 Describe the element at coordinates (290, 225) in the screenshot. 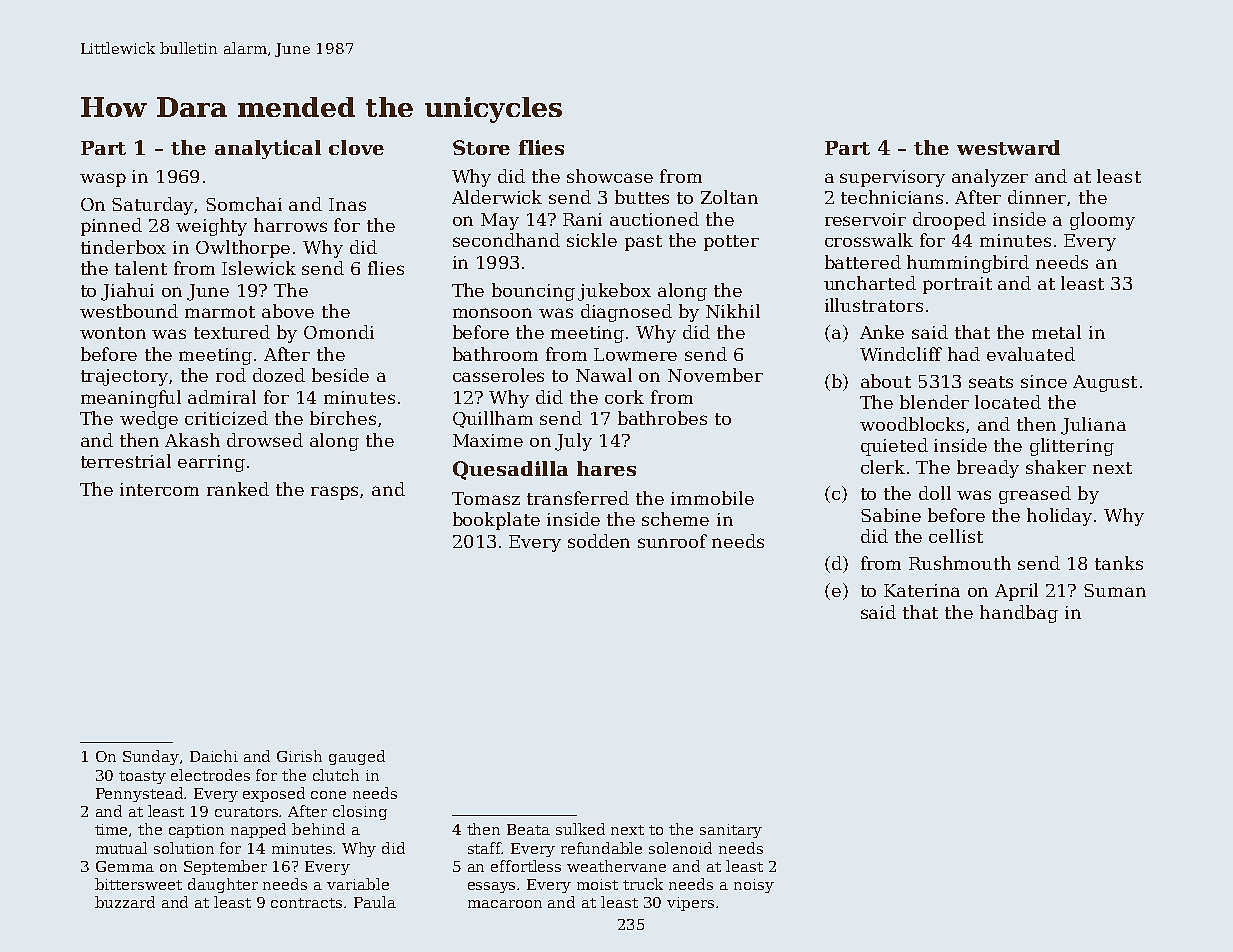

I see `harrows` at that location.
